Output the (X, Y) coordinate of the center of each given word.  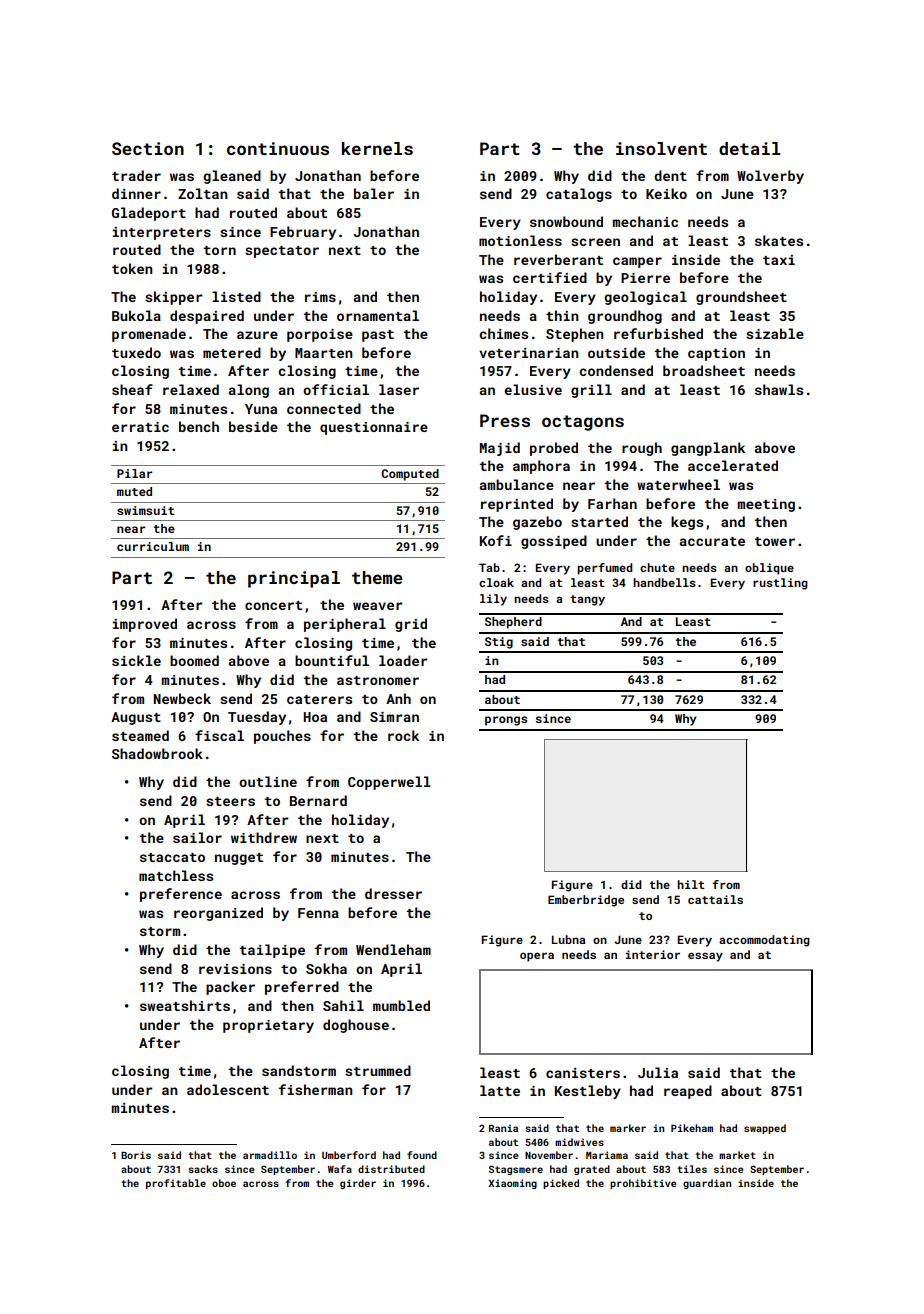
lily (493, 600)
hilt (691, 884)
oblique (769, 569)
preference (181, 895)
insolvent (661, 148)
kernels (377, 148)
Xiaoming (512, 1184)
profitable (176, 1184)
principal (294, 579)
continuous (278, 148)
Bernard (318, 800)
